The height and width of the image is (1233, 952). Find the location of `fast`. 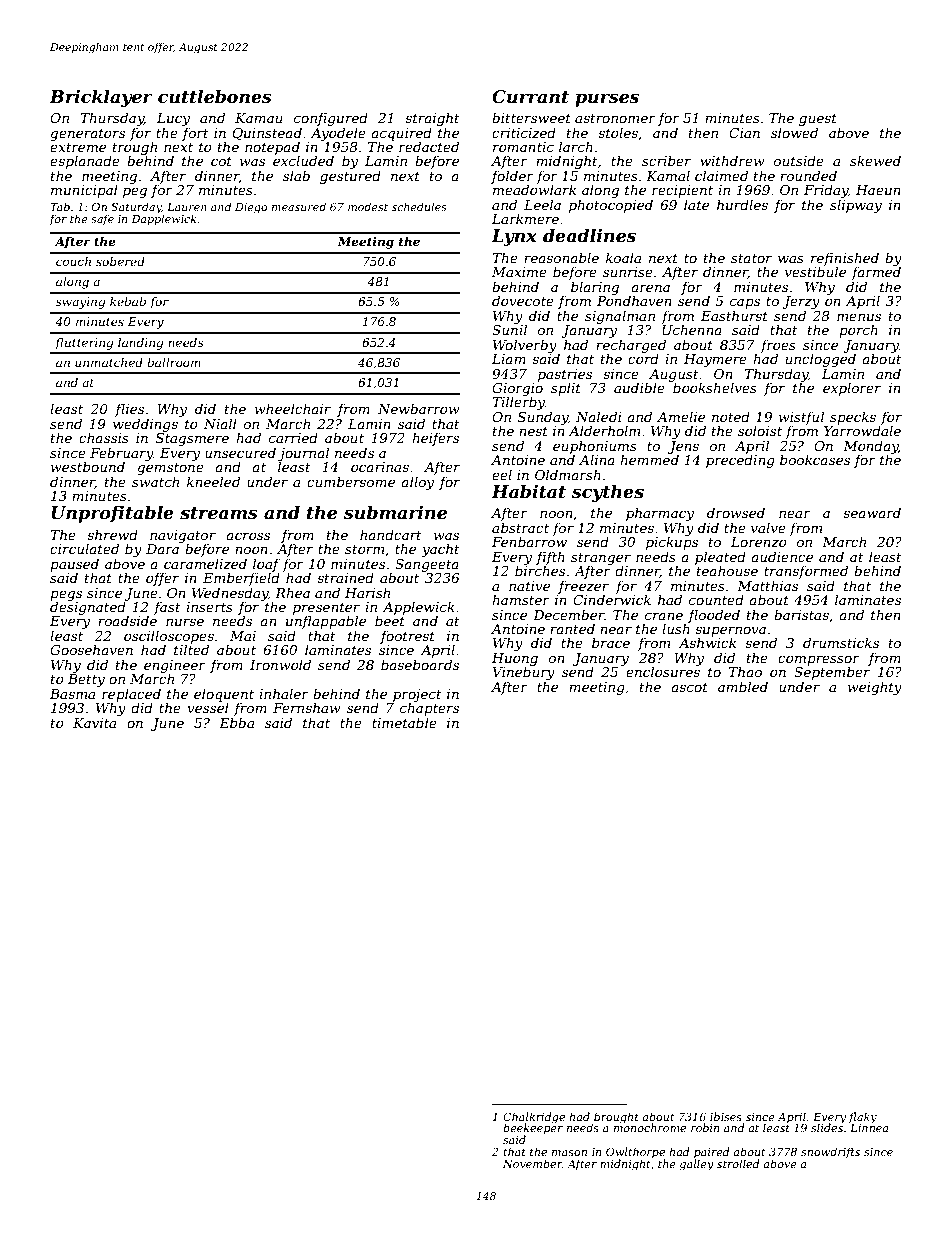

fast is located at coordinates (167, 608).
